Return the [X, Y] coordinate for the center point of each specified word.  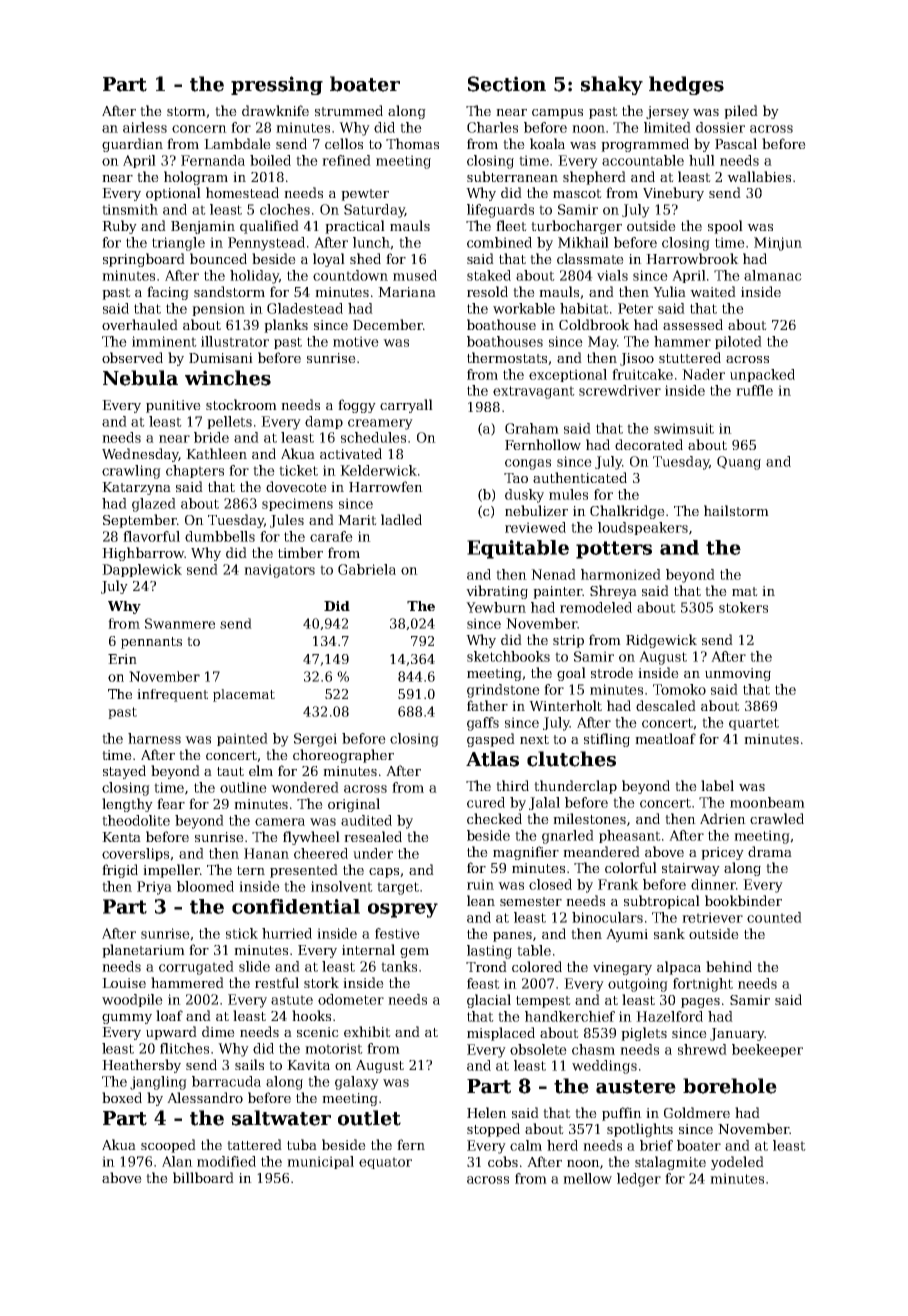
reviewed [535, 527]
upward [171, 1033]
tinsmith [130, 209]
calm [526, 1145]
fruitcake [642, 374]
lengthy [127, 805]
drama [770, 851]
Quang [739, 463]
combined [499, 242]
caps [384, 873]
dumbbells [220, 536]
